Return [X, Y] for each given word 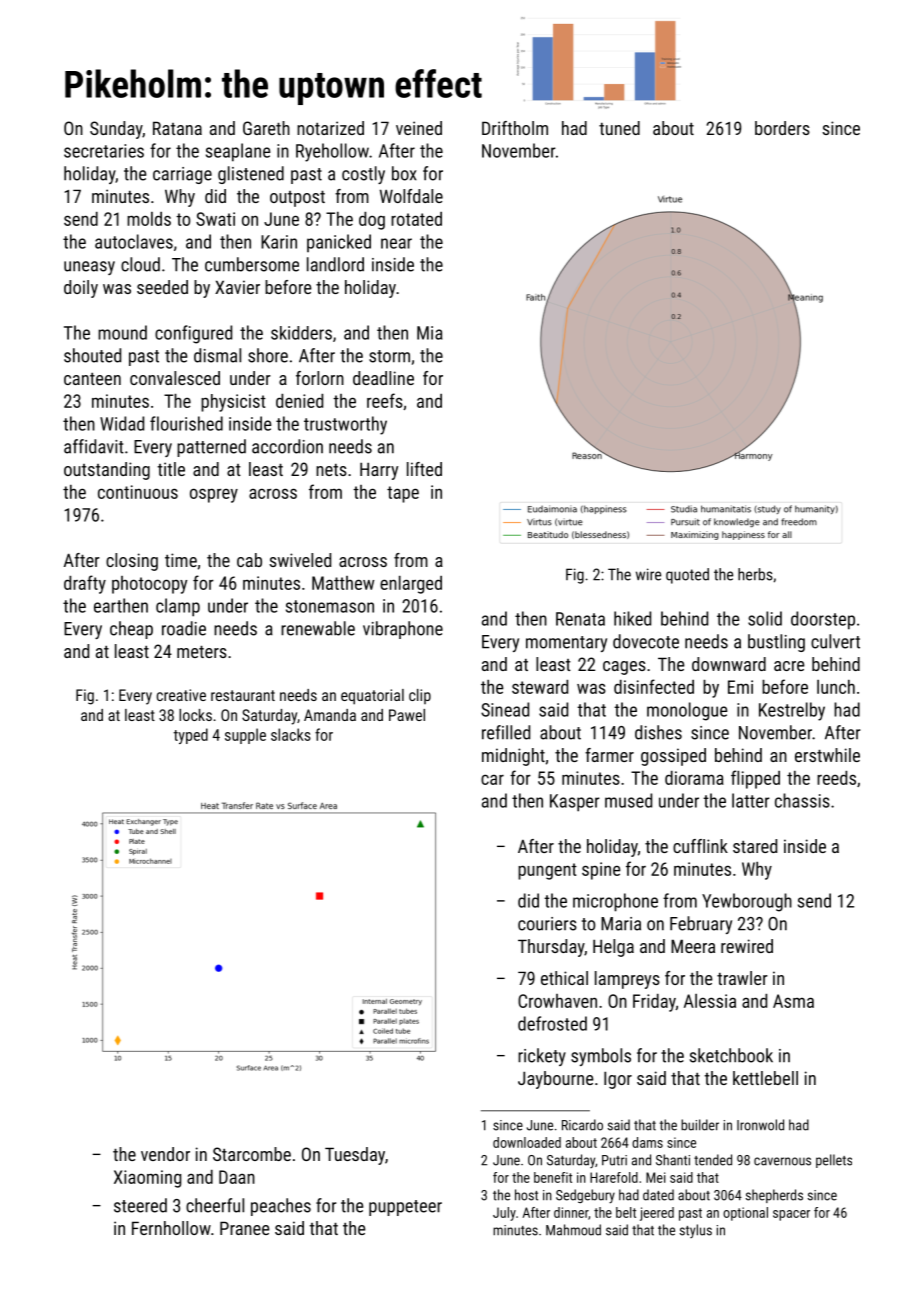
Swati [215, 219]
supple [245, 736]
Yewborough [747, 902]
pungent [547, 871]
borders [782, 128]
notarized [330, 128]
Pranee [244, 1228]
